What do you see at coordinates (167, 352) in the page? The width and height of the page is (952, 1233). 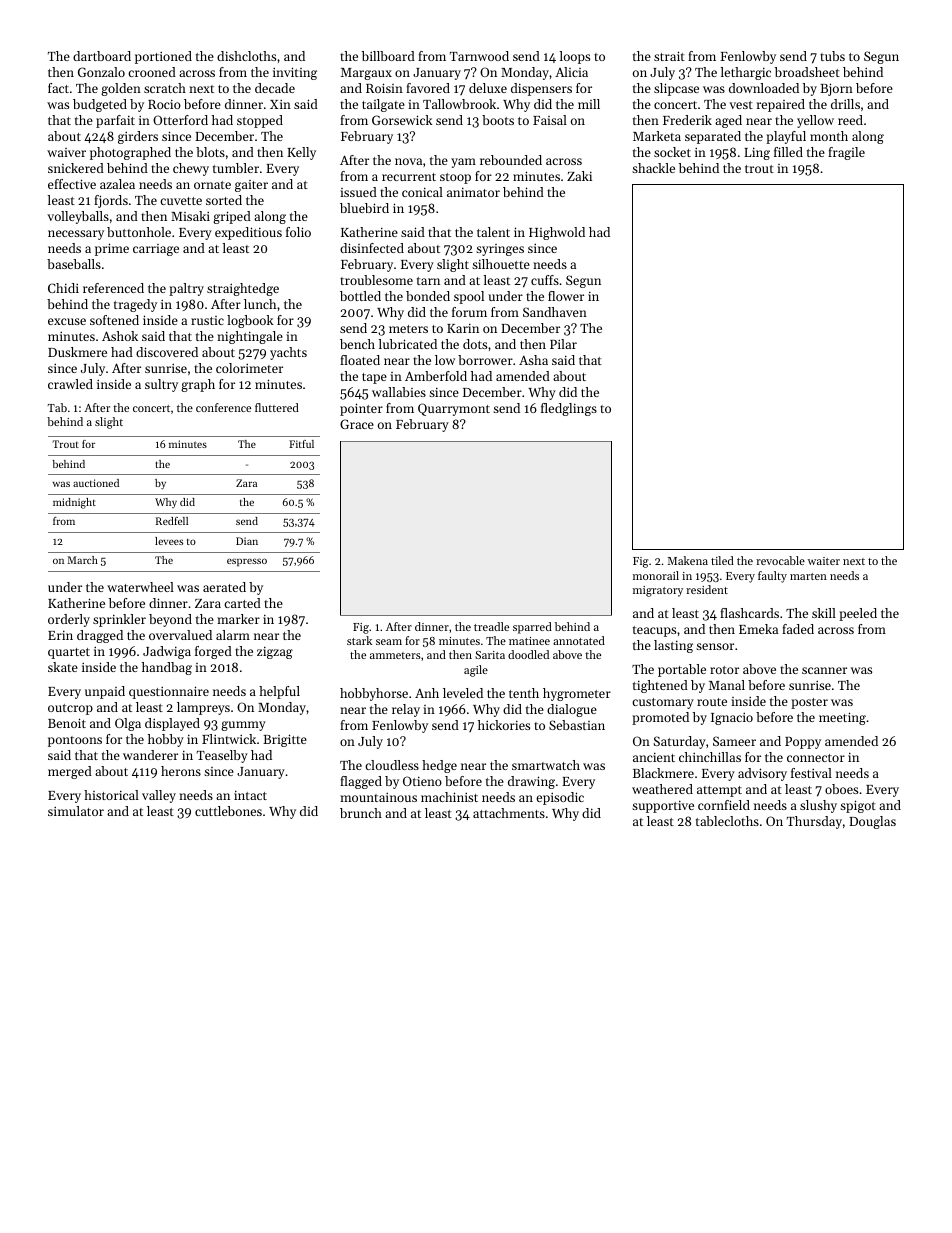 I see `discovered` at bounding box center [167, 352].
